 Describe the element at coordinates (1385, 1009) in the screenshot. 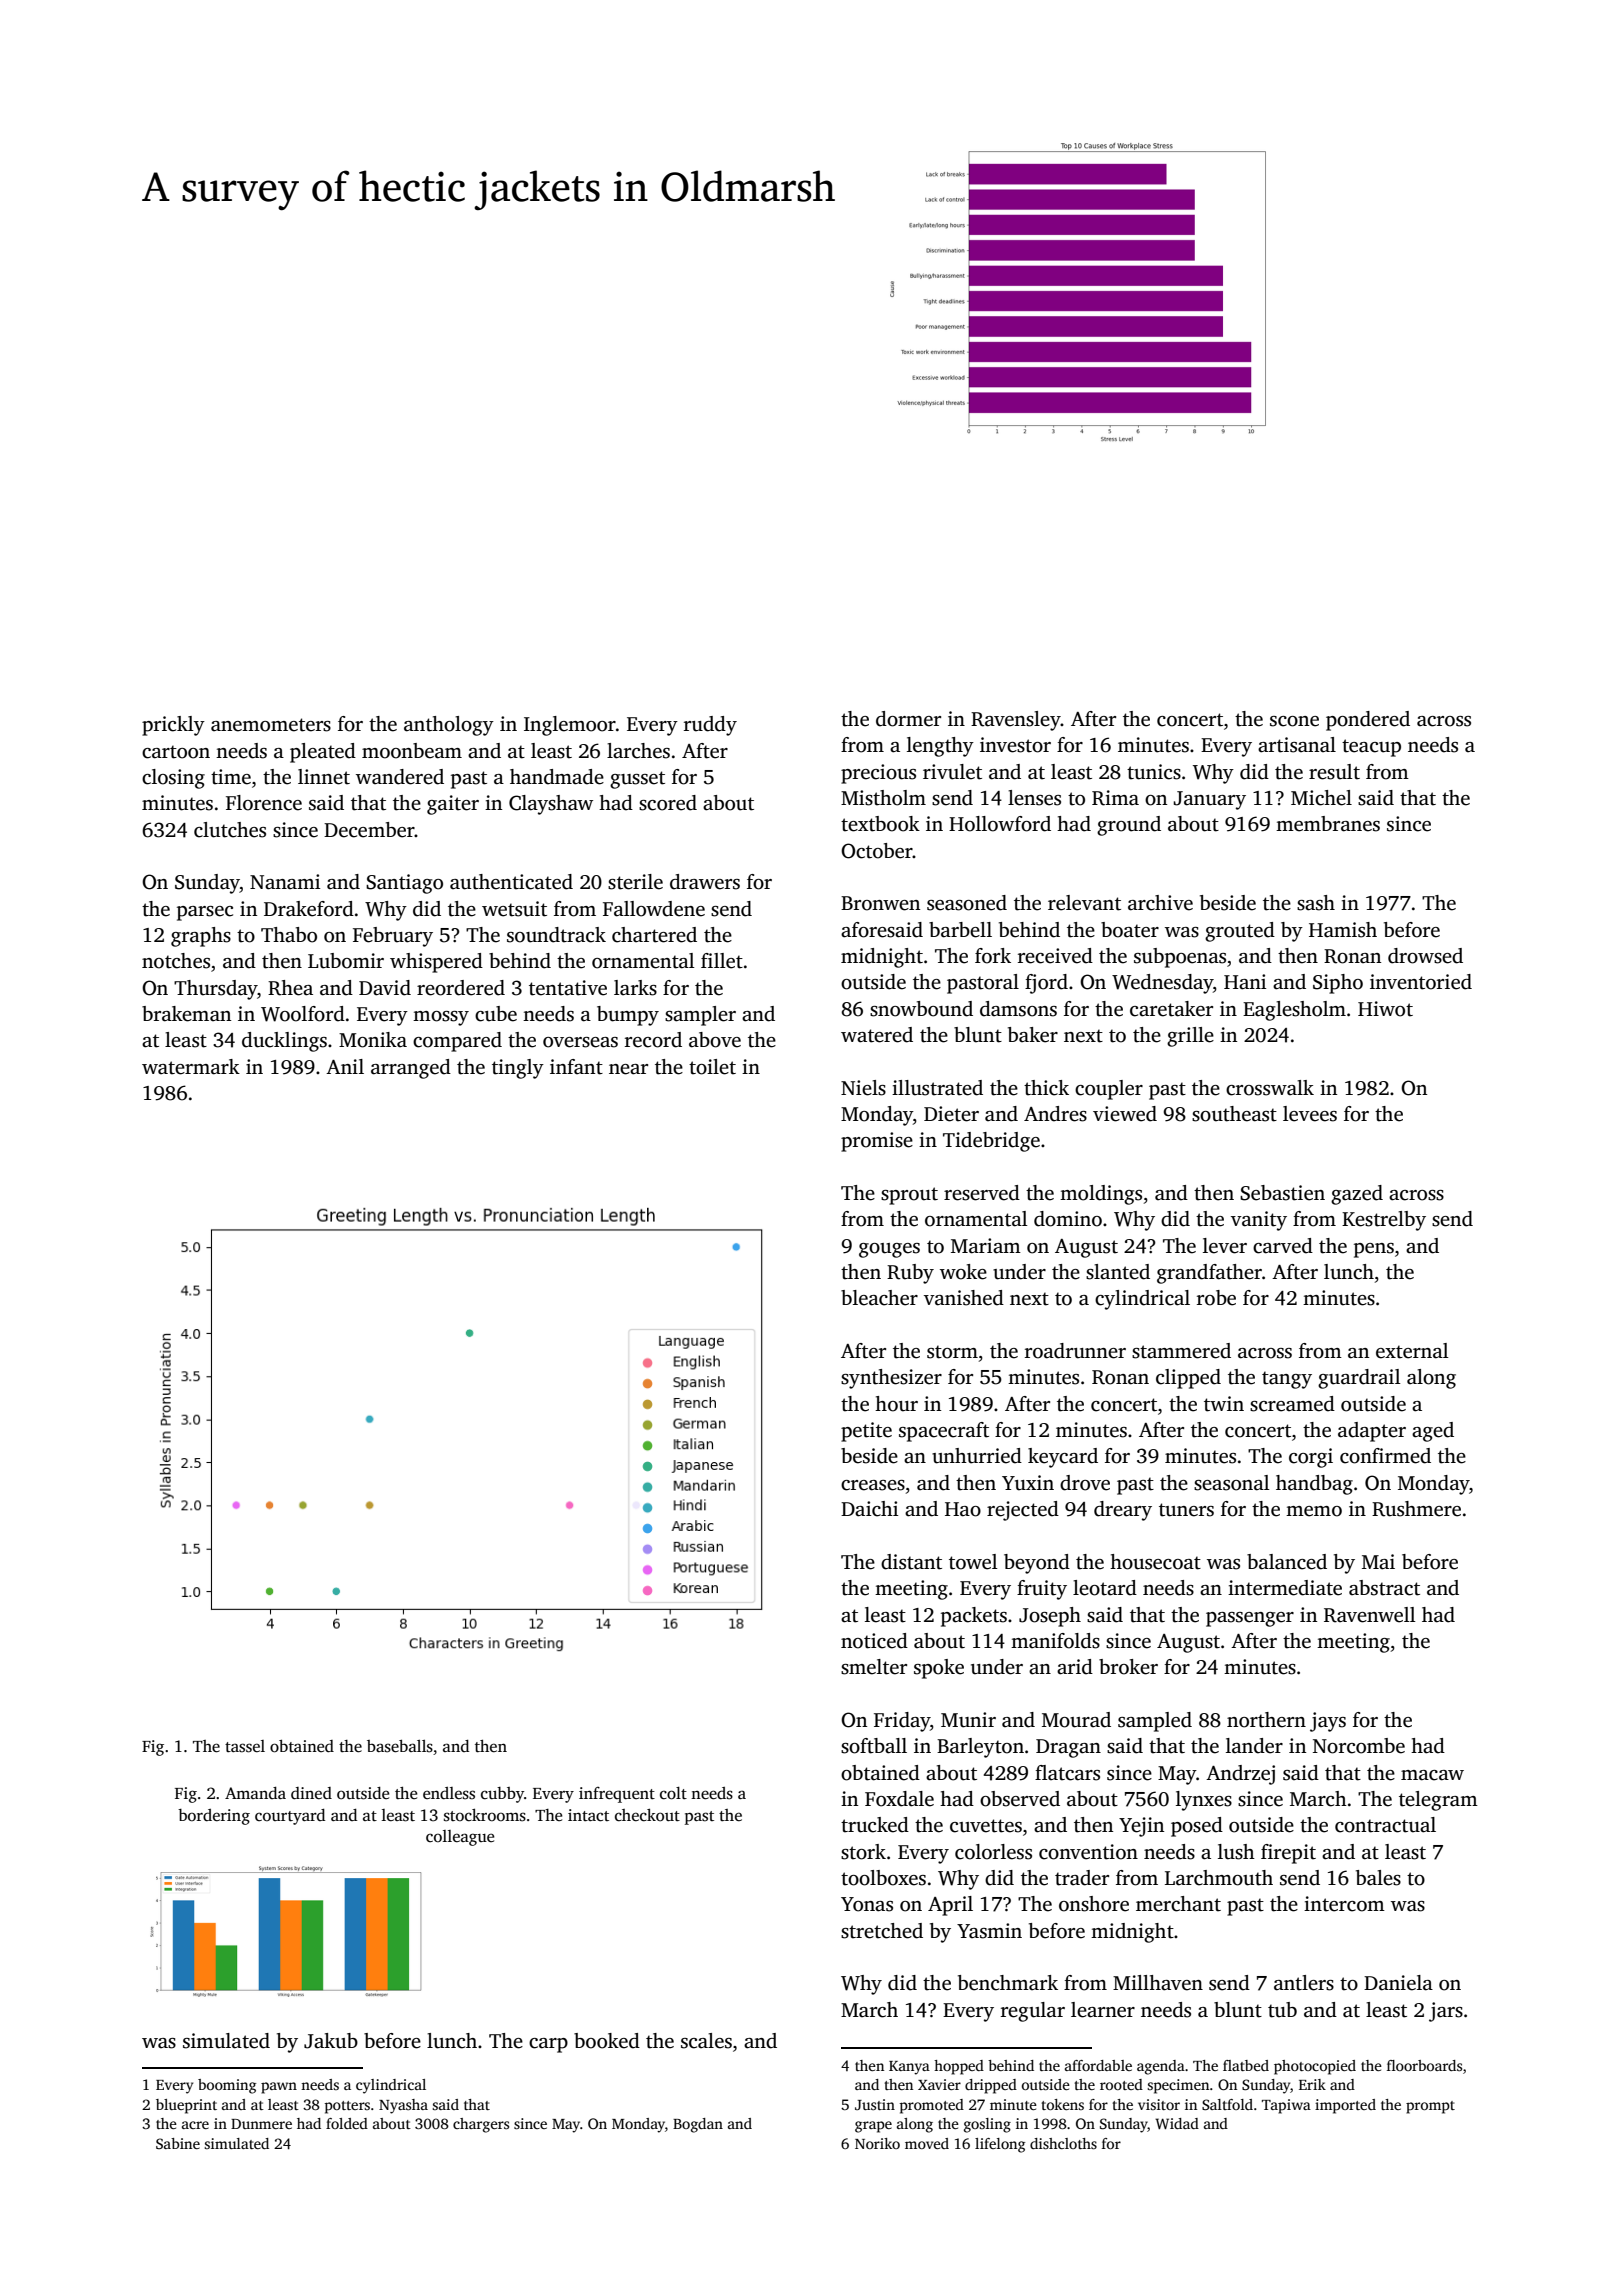

I see `Hiwot` at that location.
